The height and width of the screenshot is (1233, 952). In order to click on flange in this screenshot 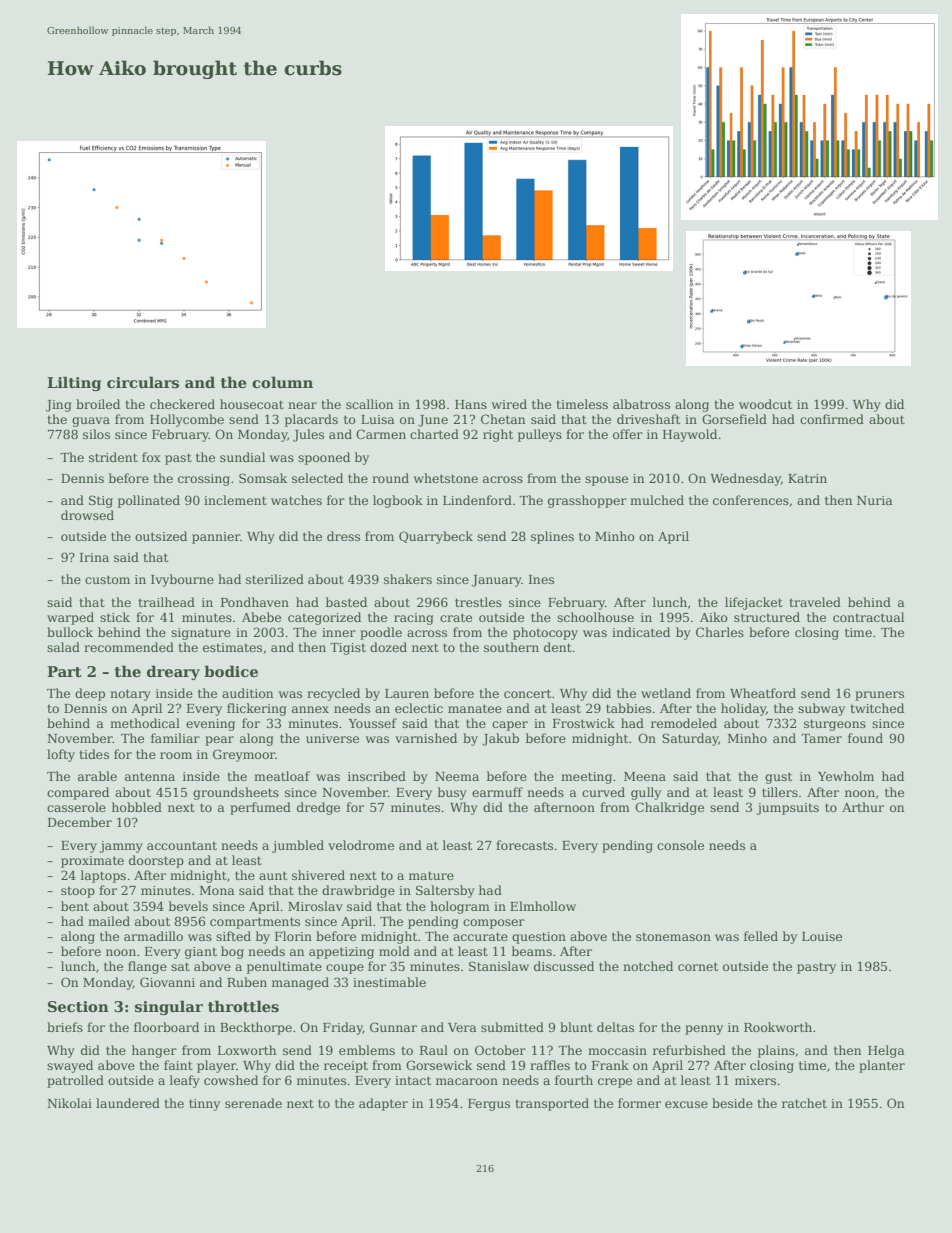, I will do `click(147, 967)`.
